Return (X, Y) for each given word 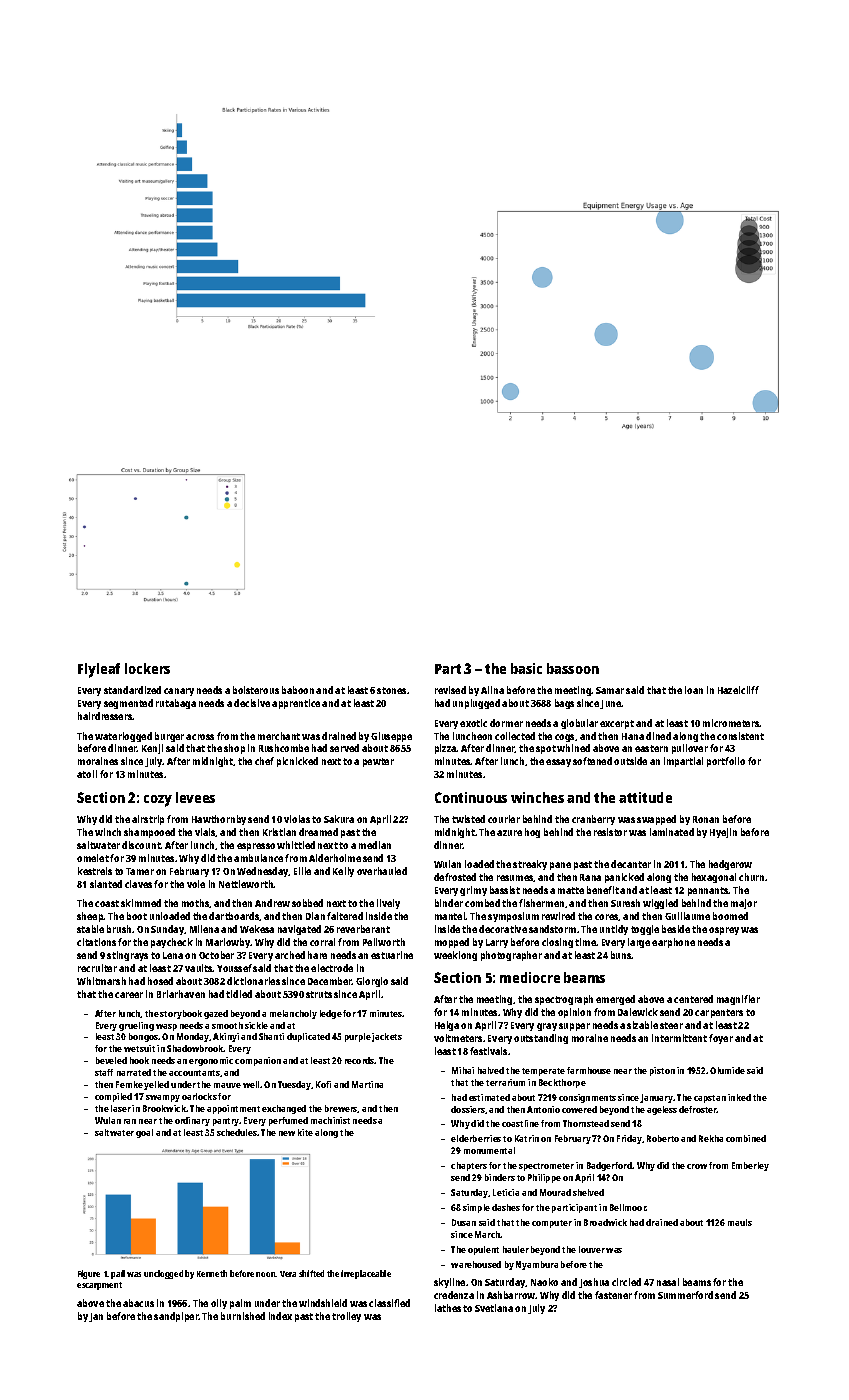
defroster (698, 1109)
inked (739, 1097)
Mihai (463, 1070)
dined (658, 736)
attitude (645, 797)
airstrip (148, 820)
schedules (237, 1132)
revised (450, 690)
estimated (489, 1097)
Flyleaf (99, 670)
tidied (239, 994)
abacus (138, 1303)
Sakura (339, 819)
